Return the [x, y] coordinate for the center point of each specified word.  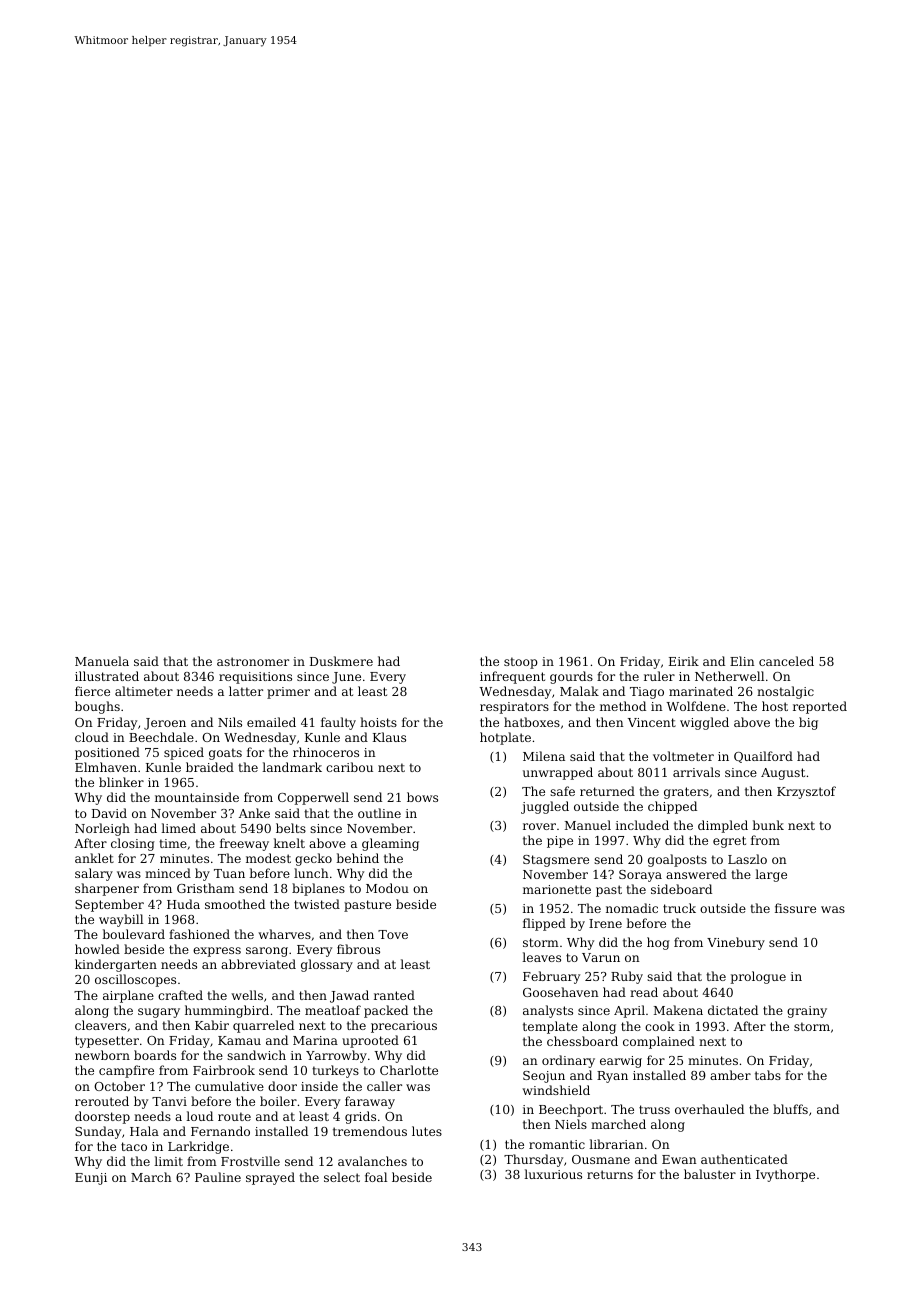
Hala [144, 1131]
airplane [128, 996]
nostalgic [785, 692]
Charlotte [409, 1070]
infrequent [512, 677]
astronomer [253, 661]
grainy [807, 1012]
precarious [404, 1027]
